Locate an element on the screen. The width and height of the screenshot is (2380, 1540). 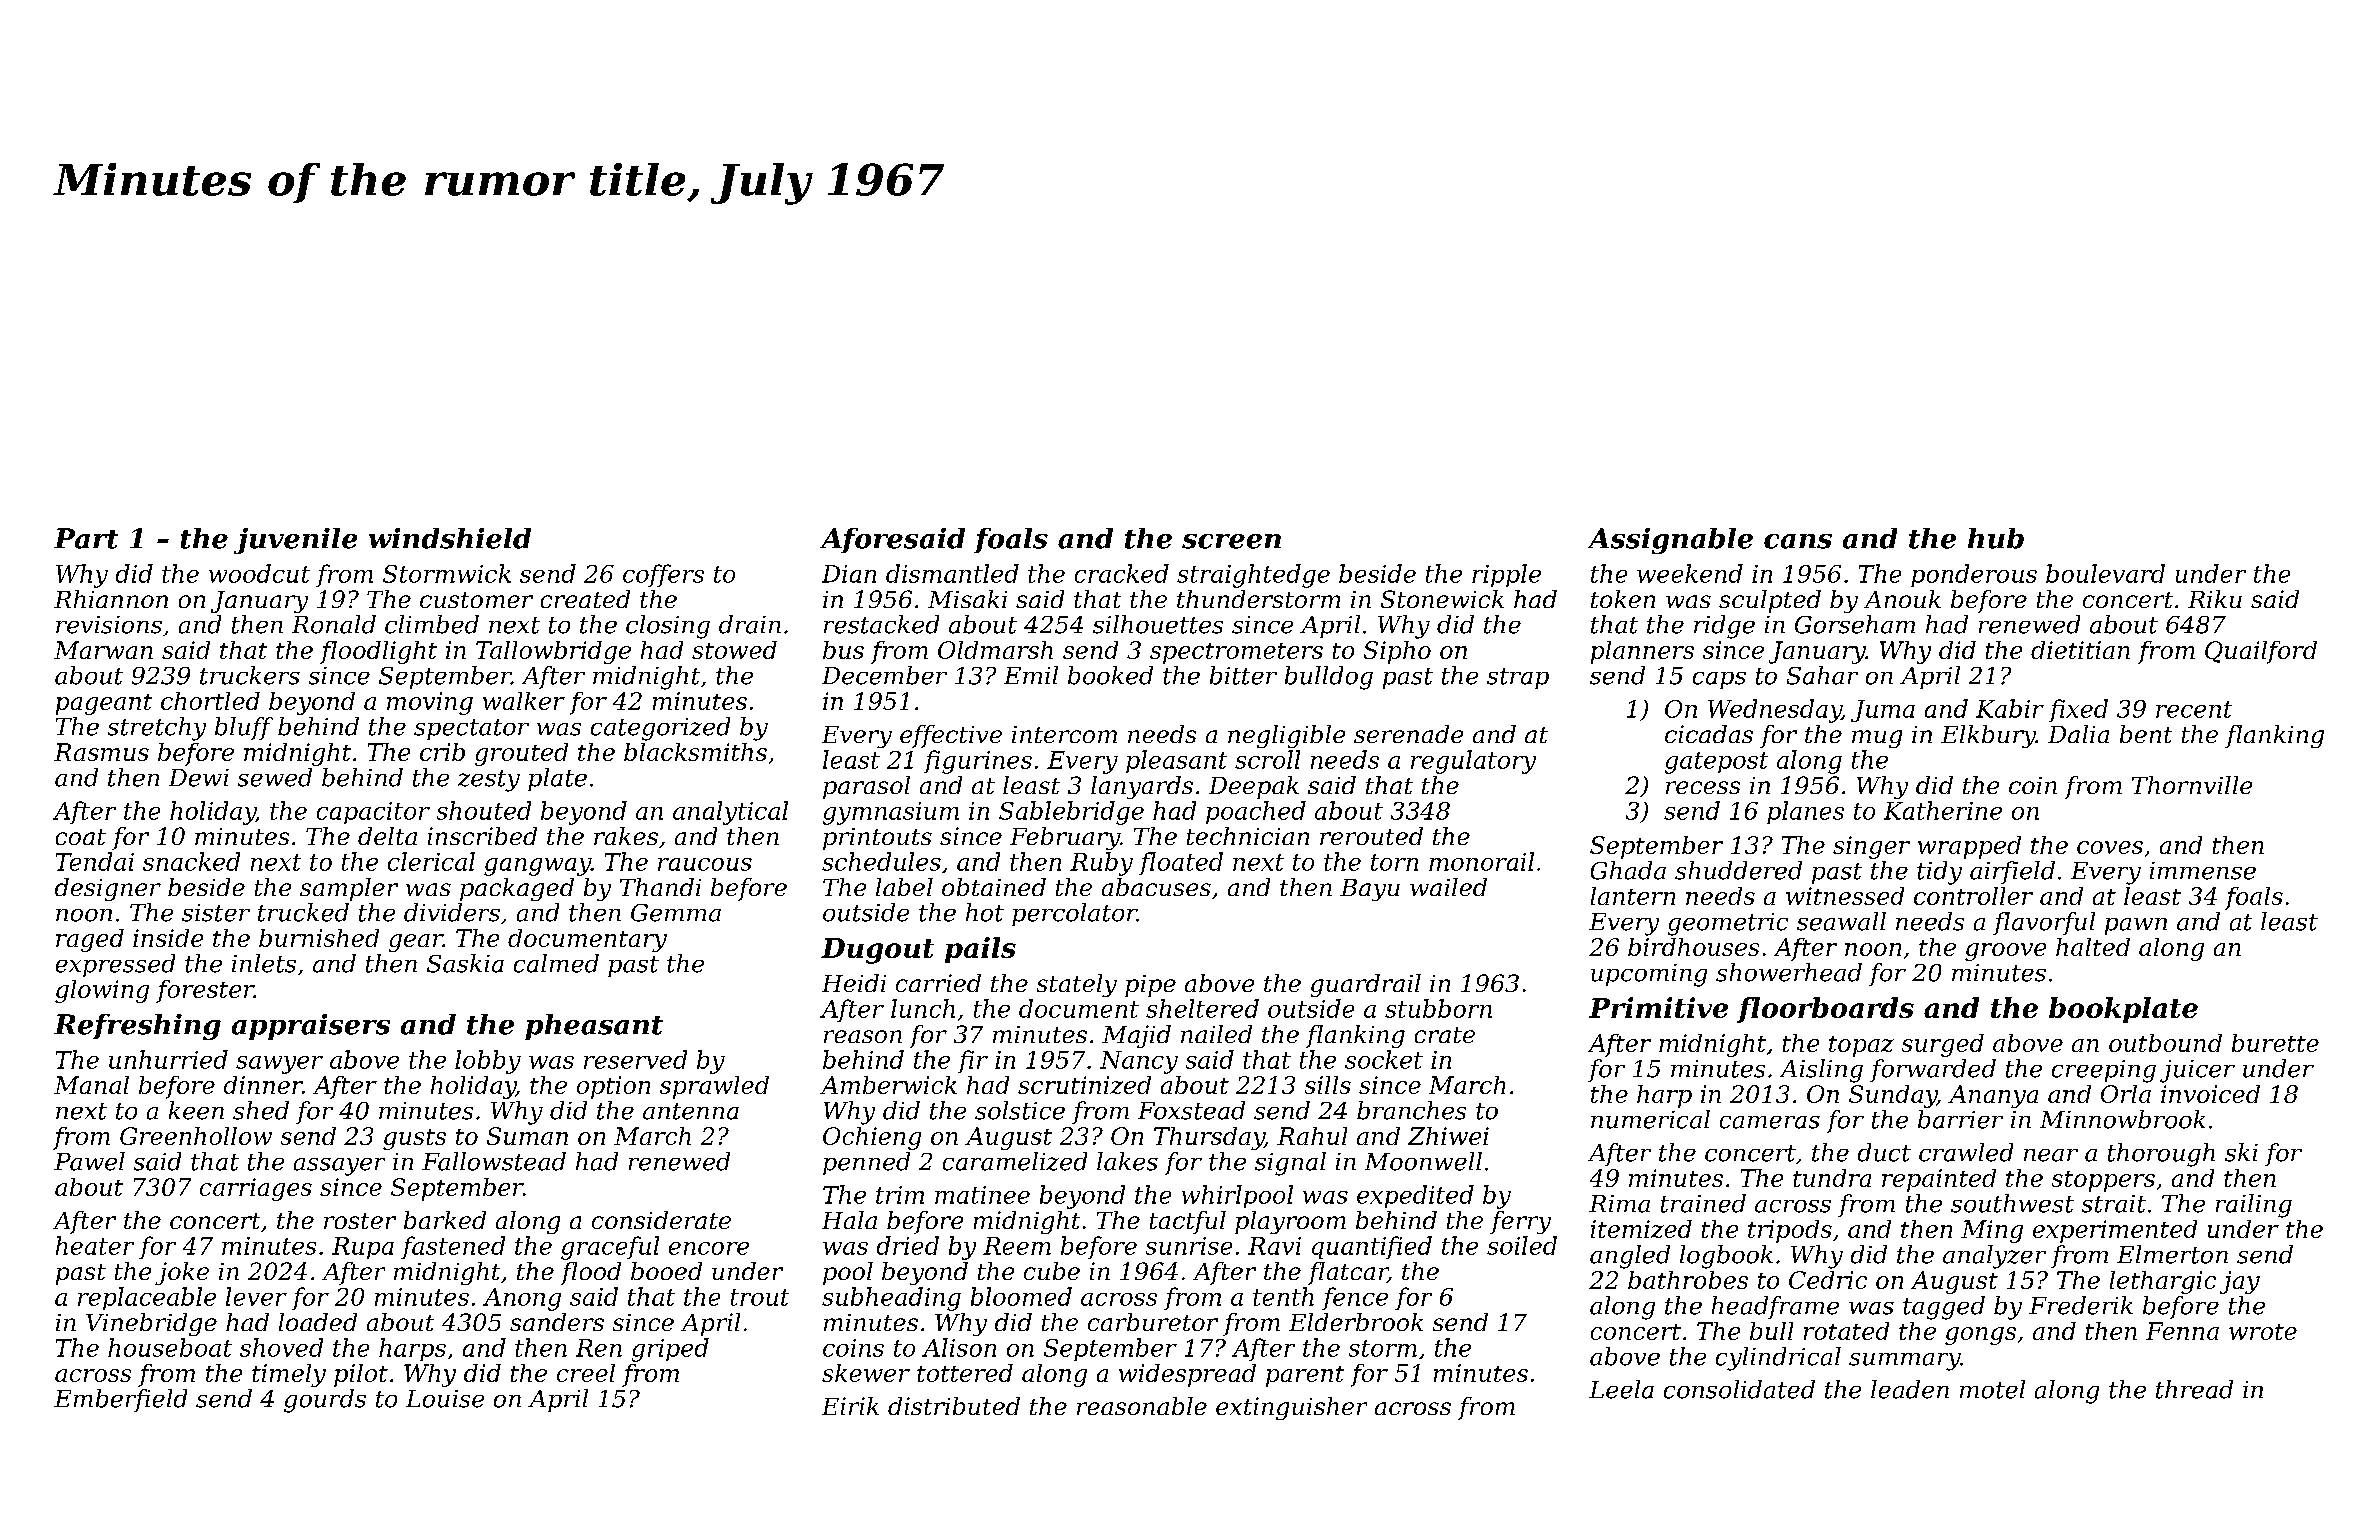
Rasmus is located at coordinates (101, 752).
